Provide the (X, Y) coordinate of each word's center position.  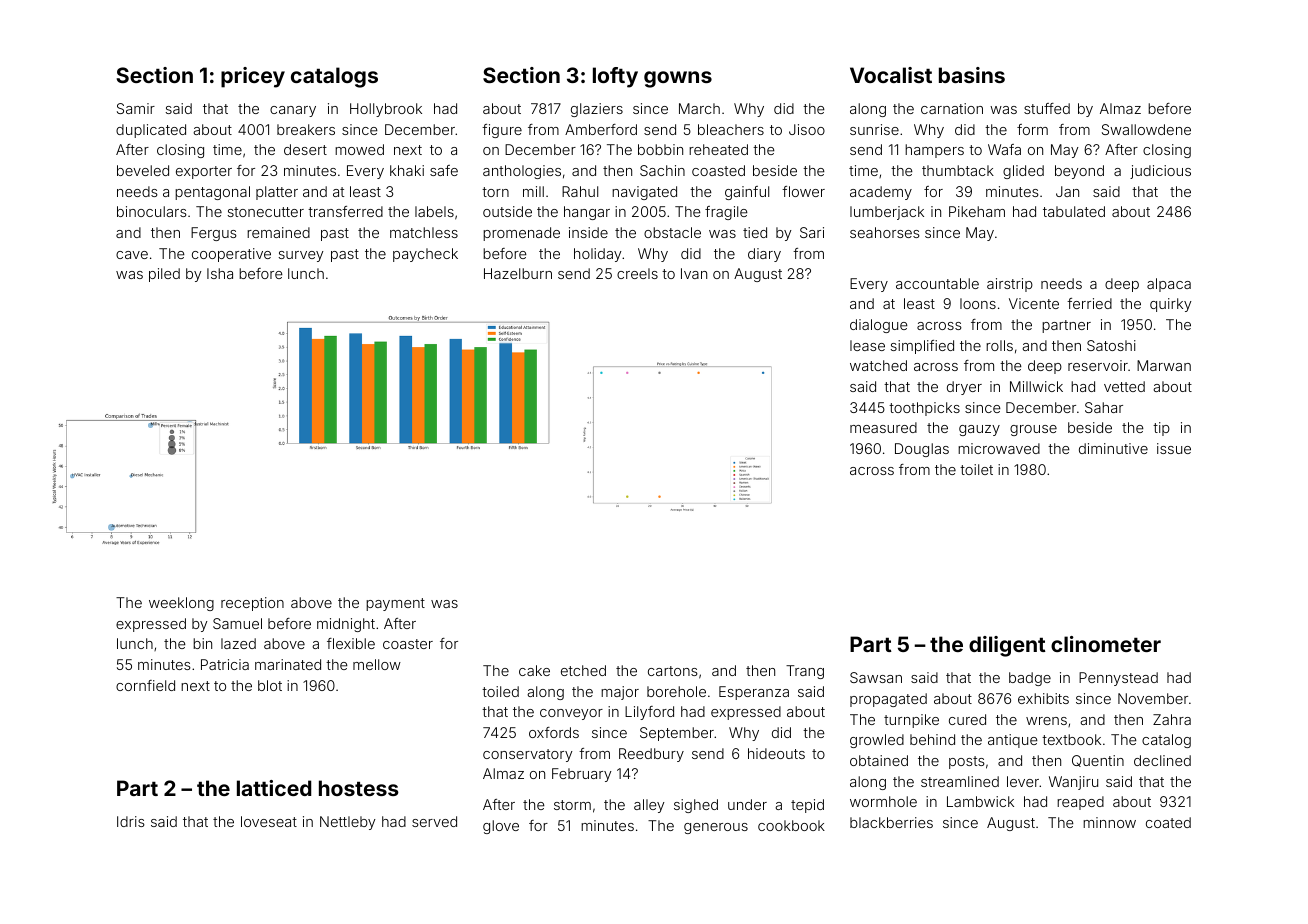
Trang (805, 672)
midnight (346, 625)
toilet (976, 469)
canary (293, 111)
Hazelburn (518, 273)
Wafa (1004, 149)
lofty (615, 77)
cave (132, 255)
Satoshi (1111, 345)
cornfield (145, 685)
